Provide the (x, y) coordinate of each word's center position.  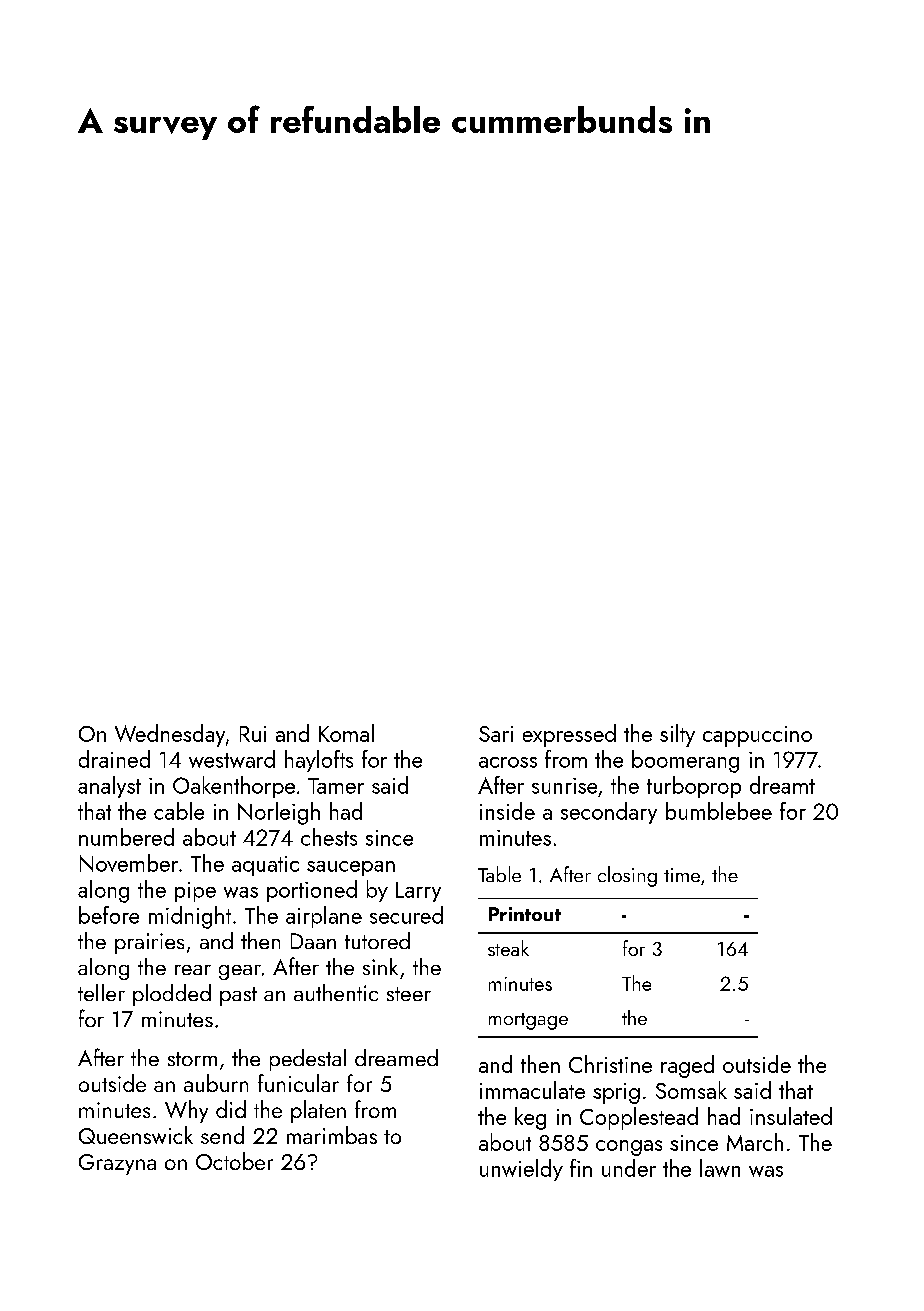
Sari (496, 734)
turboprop (694, 787)
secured (406, 915)
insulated (791, 1116)
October (234, 1161)
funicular (298, 1083)
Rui (253, 734)
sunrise (564, 786)
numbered (126, 837)
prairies (149, 943)
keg (530, 1118)
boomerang (685, 761)
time (682, 875)
